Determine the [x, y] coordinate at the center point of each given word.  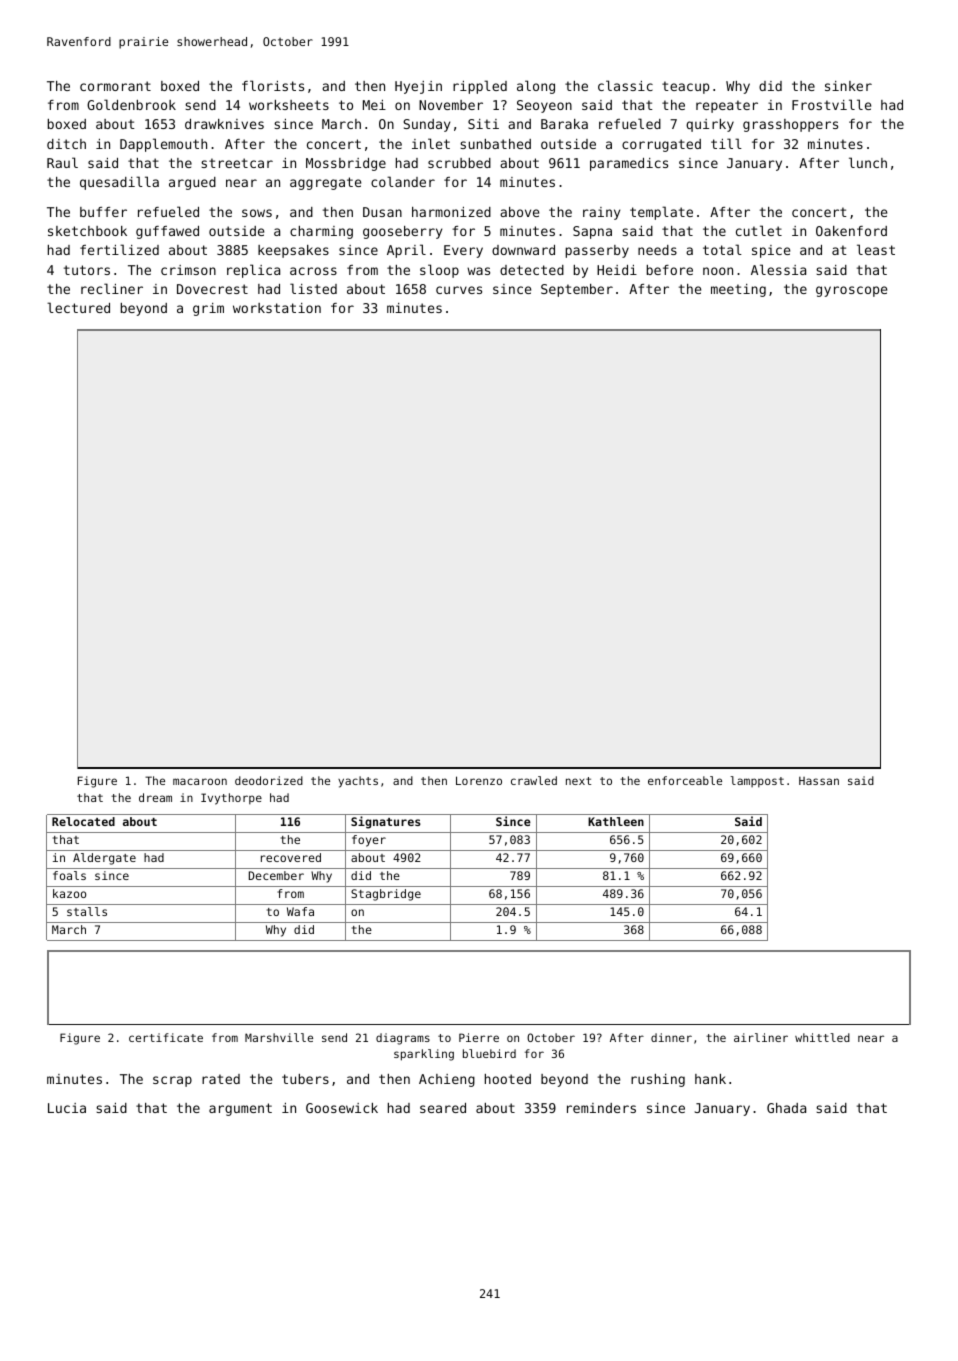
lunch [868, 162]
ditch [66, 144]
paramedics [629, 164]
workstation [277, 308]
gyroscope [851, 291]
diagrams [403, 1039]
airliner [761, 1037]
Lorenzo [479, 780]
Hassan [819, 781]
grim [208, 309]
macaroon [200, 781]
